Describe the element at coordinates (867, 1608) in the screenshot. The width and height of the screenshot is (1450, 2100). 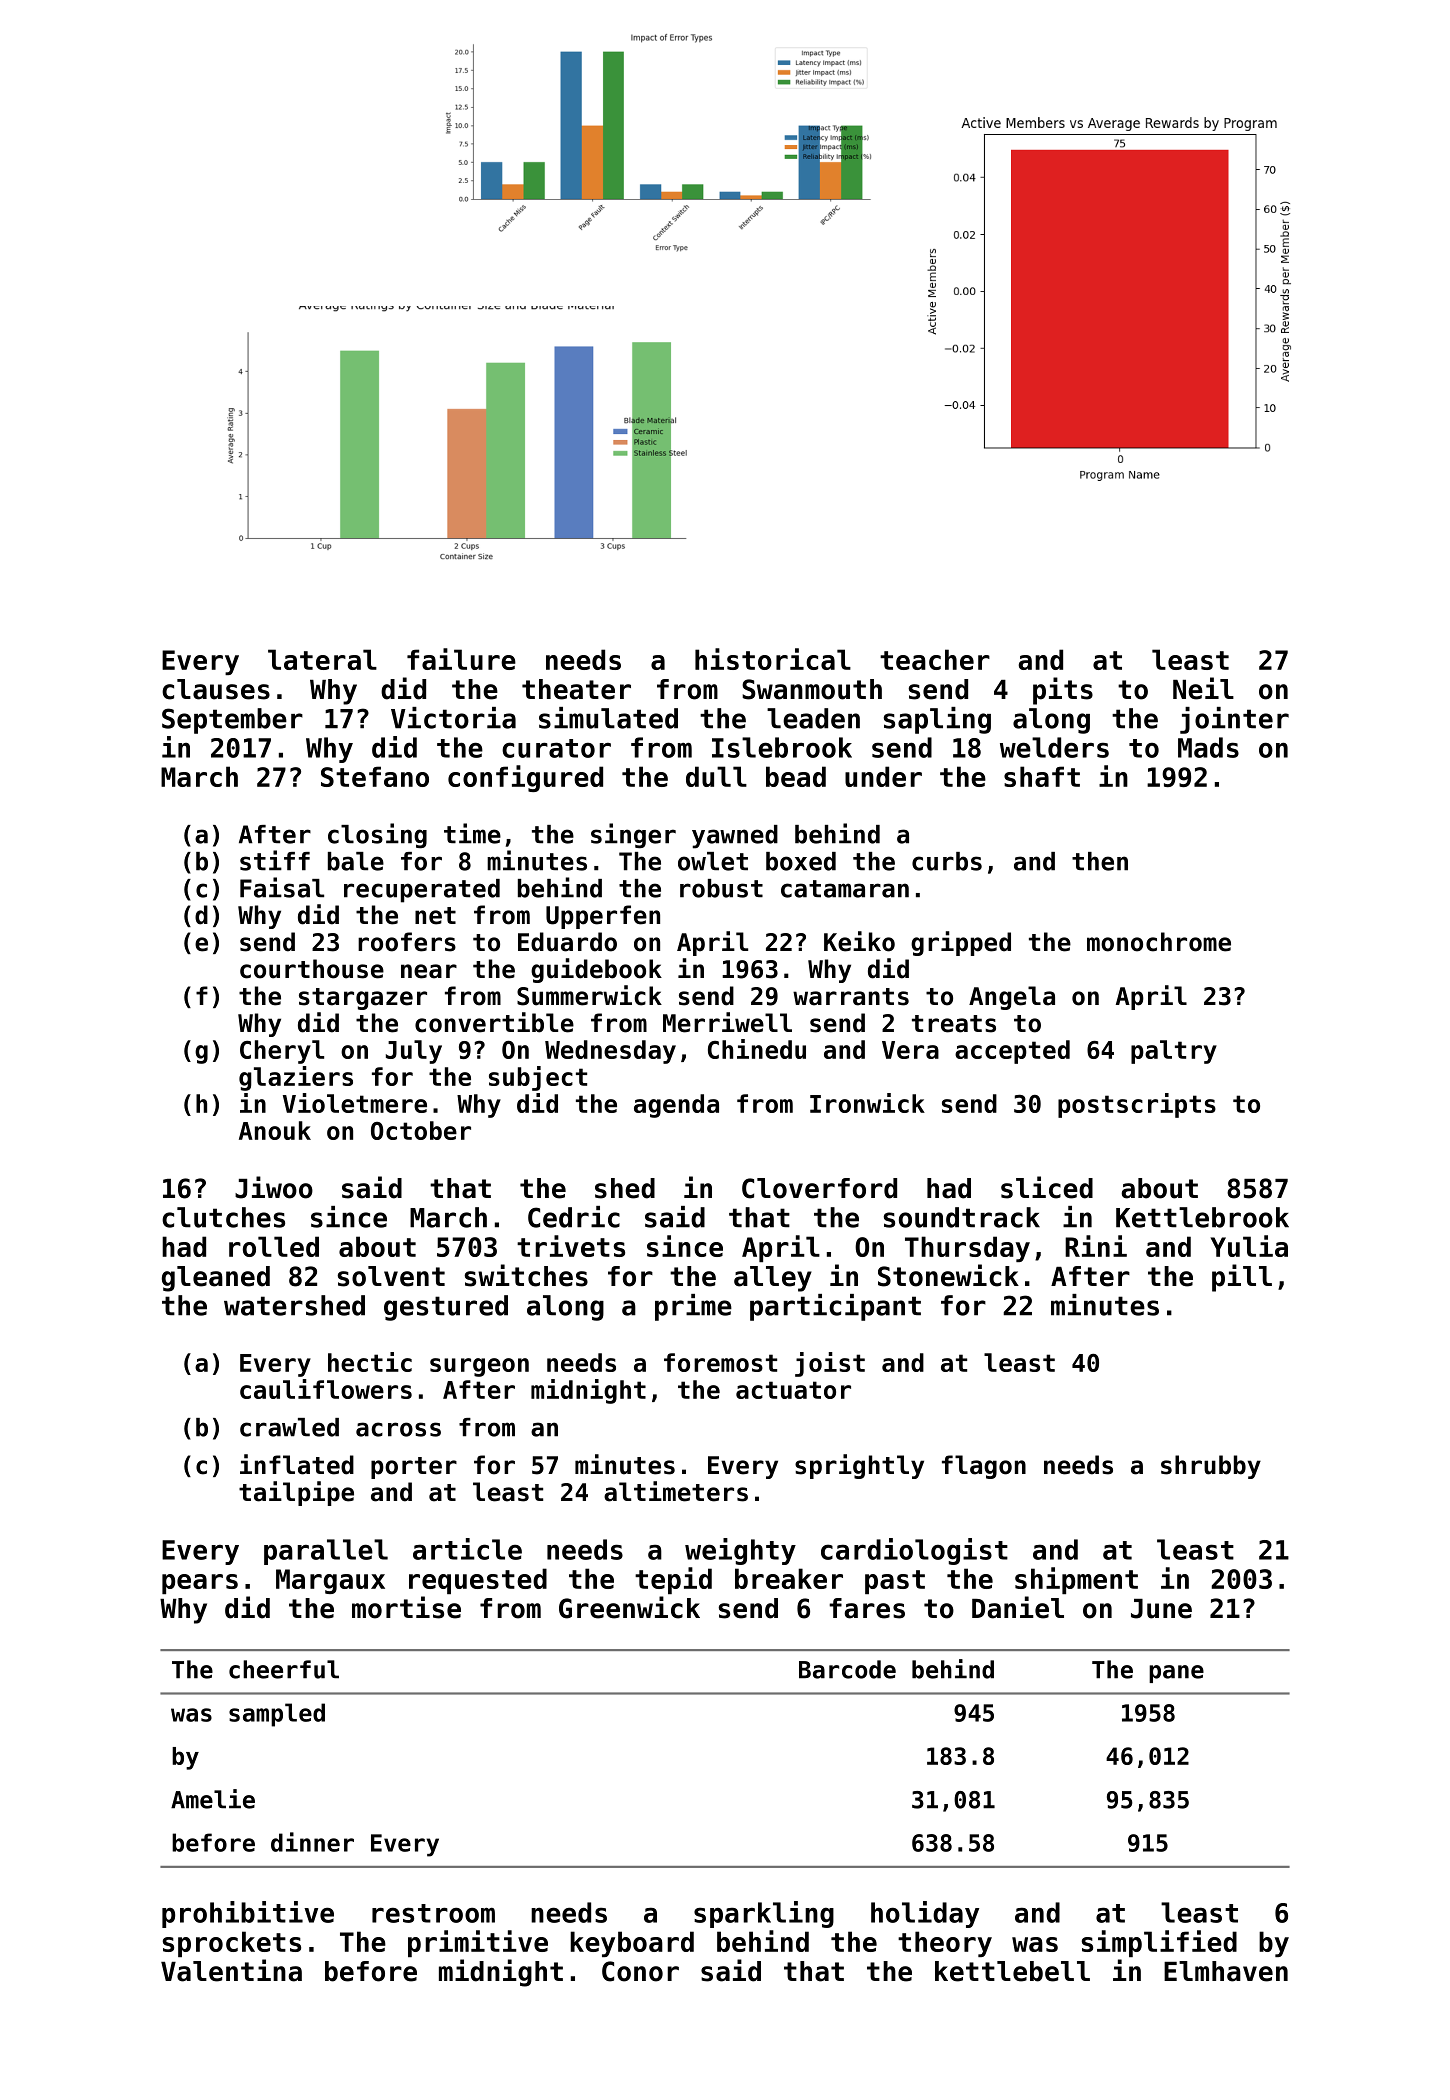
I see `fares` at that location.
